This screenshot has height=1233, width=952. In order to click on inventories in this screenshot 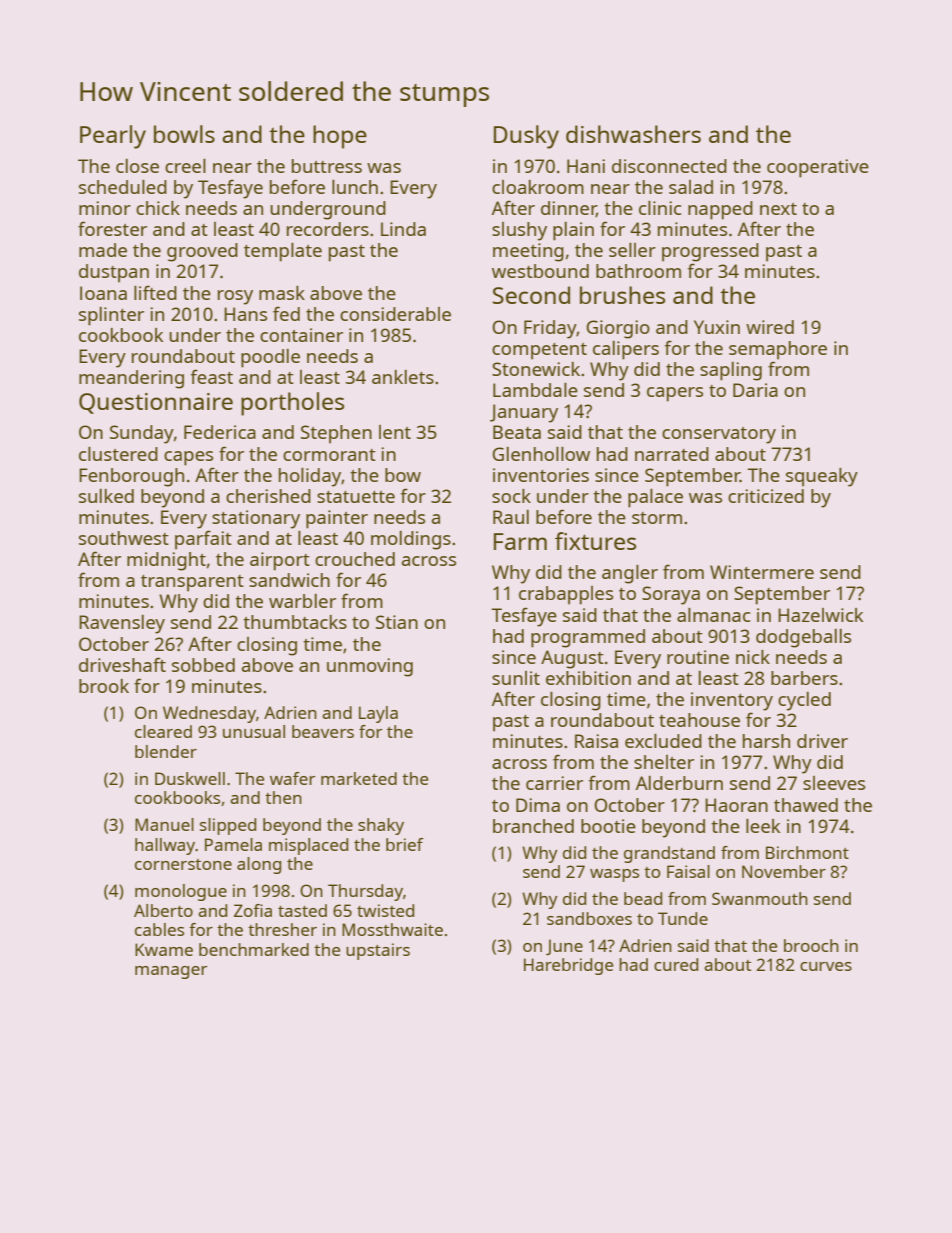, I will do `click(541, 475)`.
